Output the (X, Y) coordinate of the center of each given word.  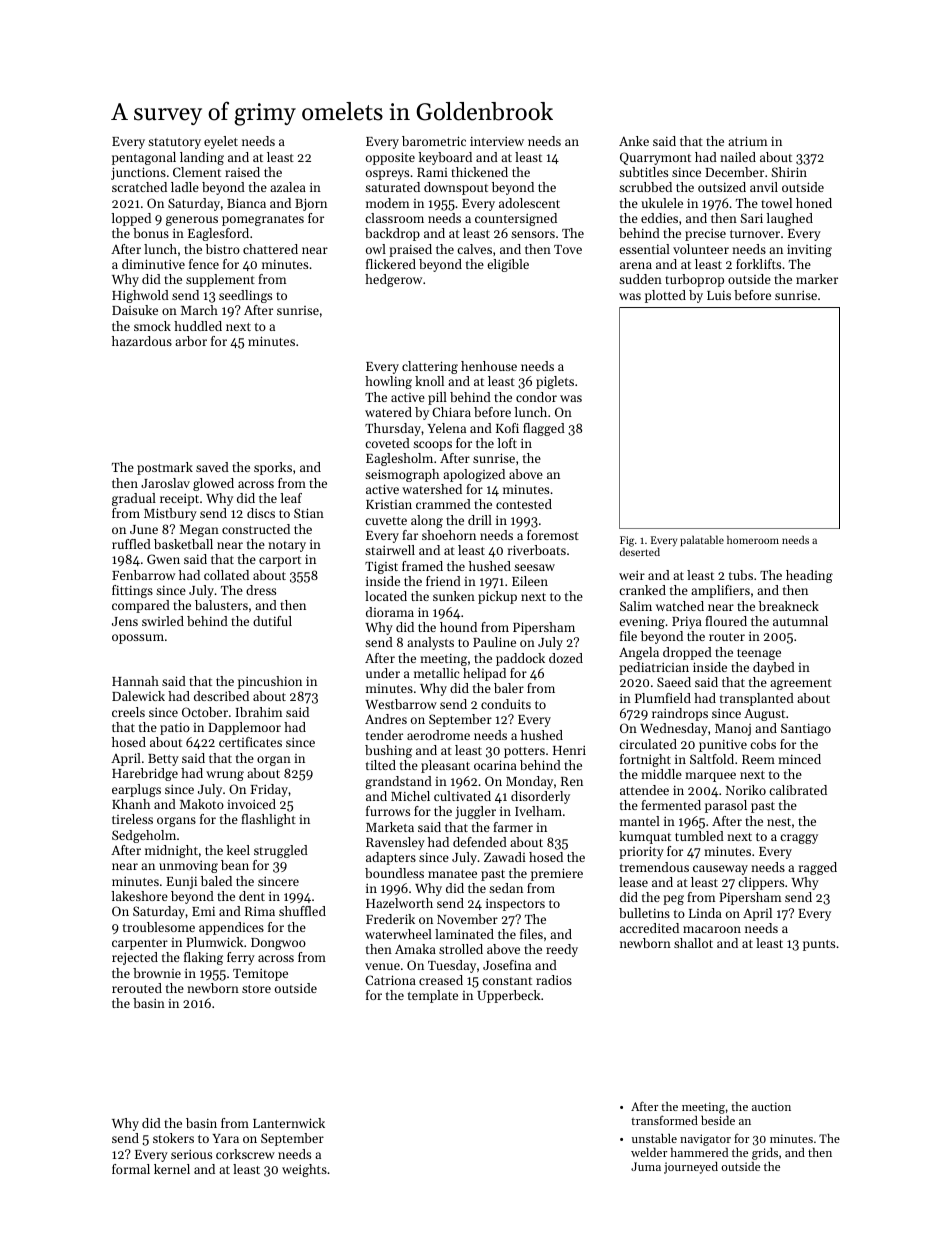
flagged (544, 429)
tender (384, 735)
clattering (430, 367)
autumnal (800, 621)
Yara (225, 1138)
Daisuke (135, 310)
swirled (163, 621)
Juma (646, 1166)
